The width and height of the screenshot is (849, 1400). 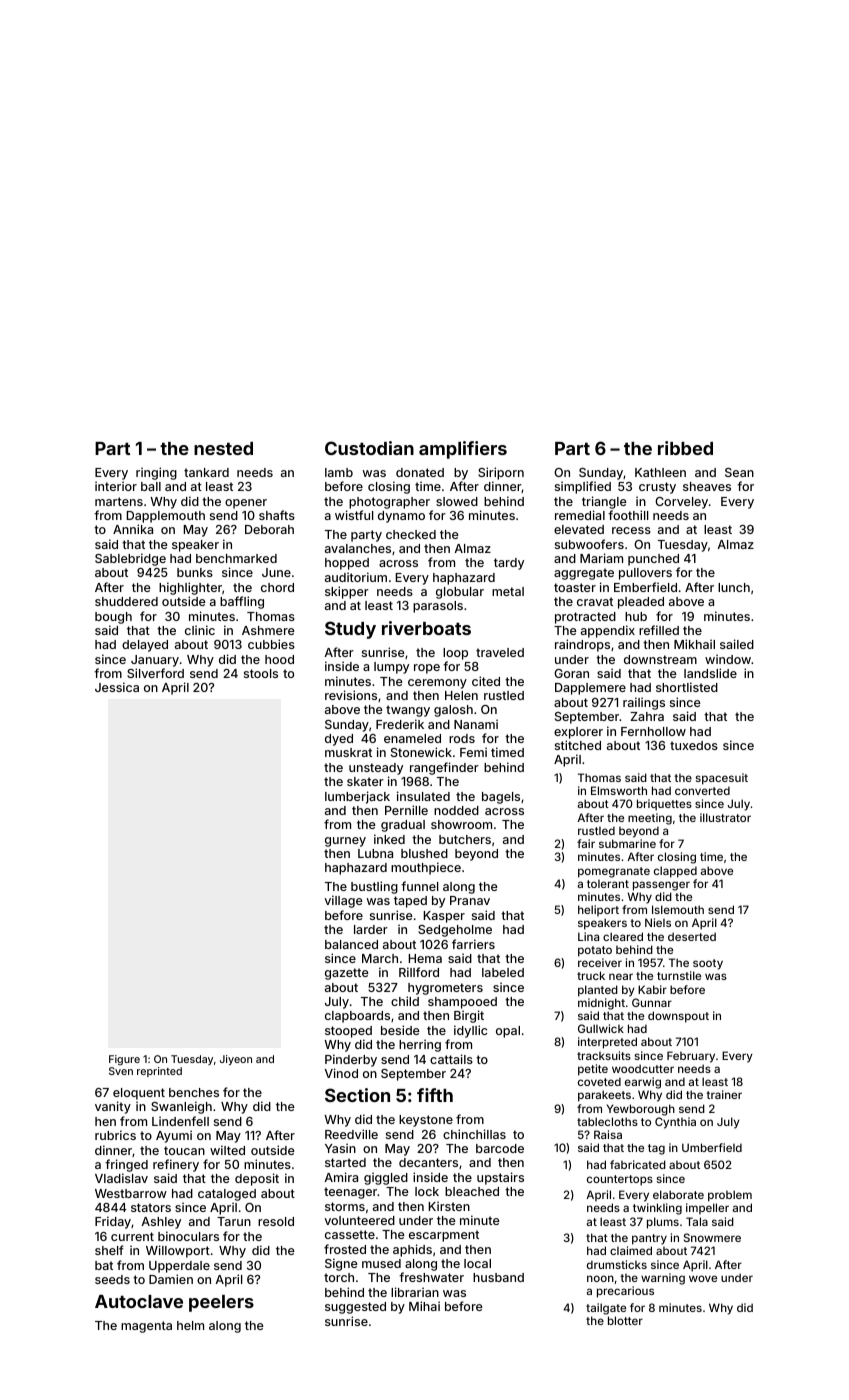 What do you see at coordinates (694, 745) in the screenshot?
I see `tuxedos` at bounding box center [694, 745].
